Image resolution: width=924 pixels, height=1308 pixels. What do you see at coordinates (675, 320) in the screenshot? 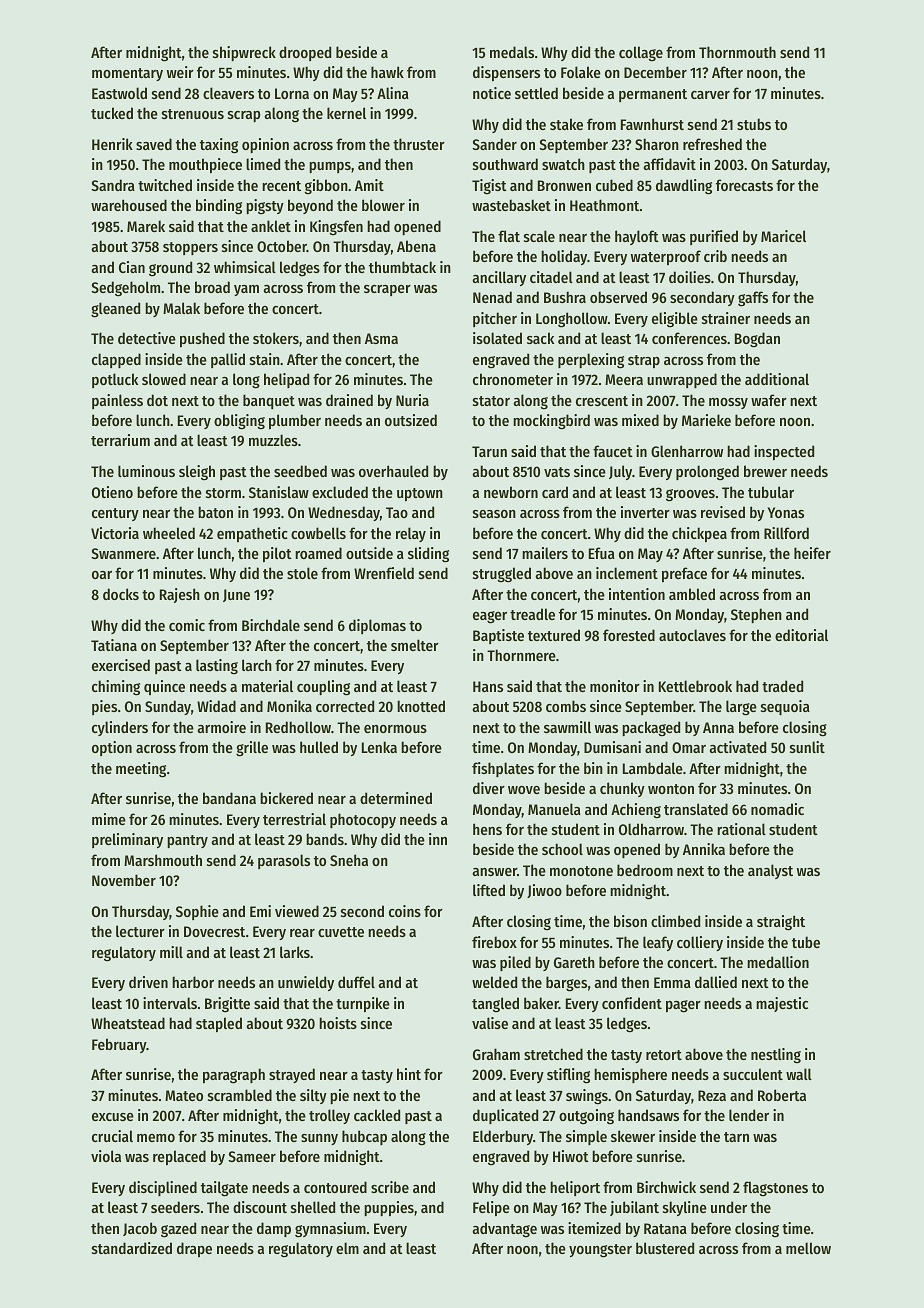
I see `eligible` at bounding box center [675, 320].
